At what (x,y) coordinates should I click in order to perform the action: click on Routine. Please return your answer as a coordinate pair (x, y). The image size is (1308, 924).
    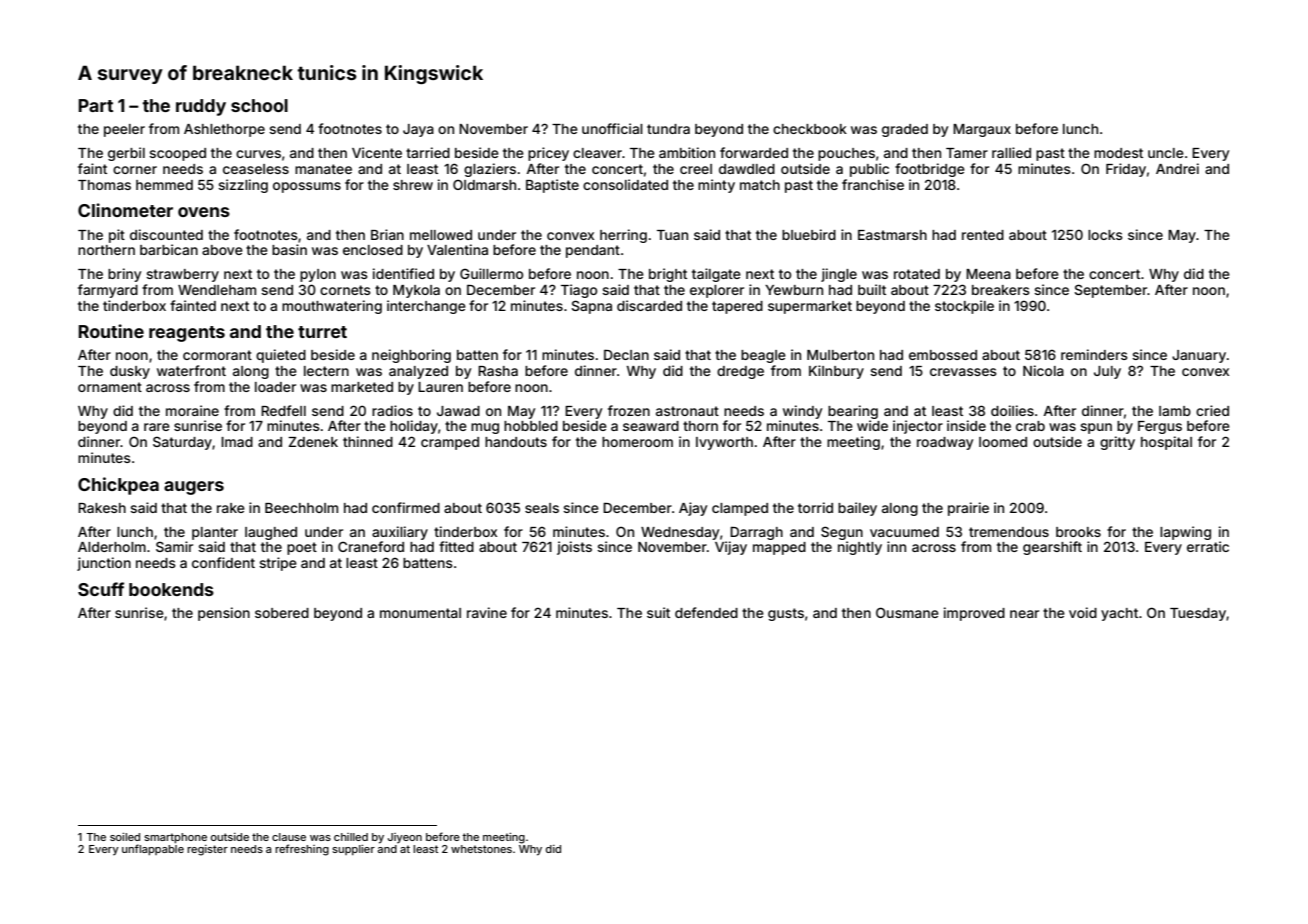
    Looking at the image, I should click on (111, 331).
